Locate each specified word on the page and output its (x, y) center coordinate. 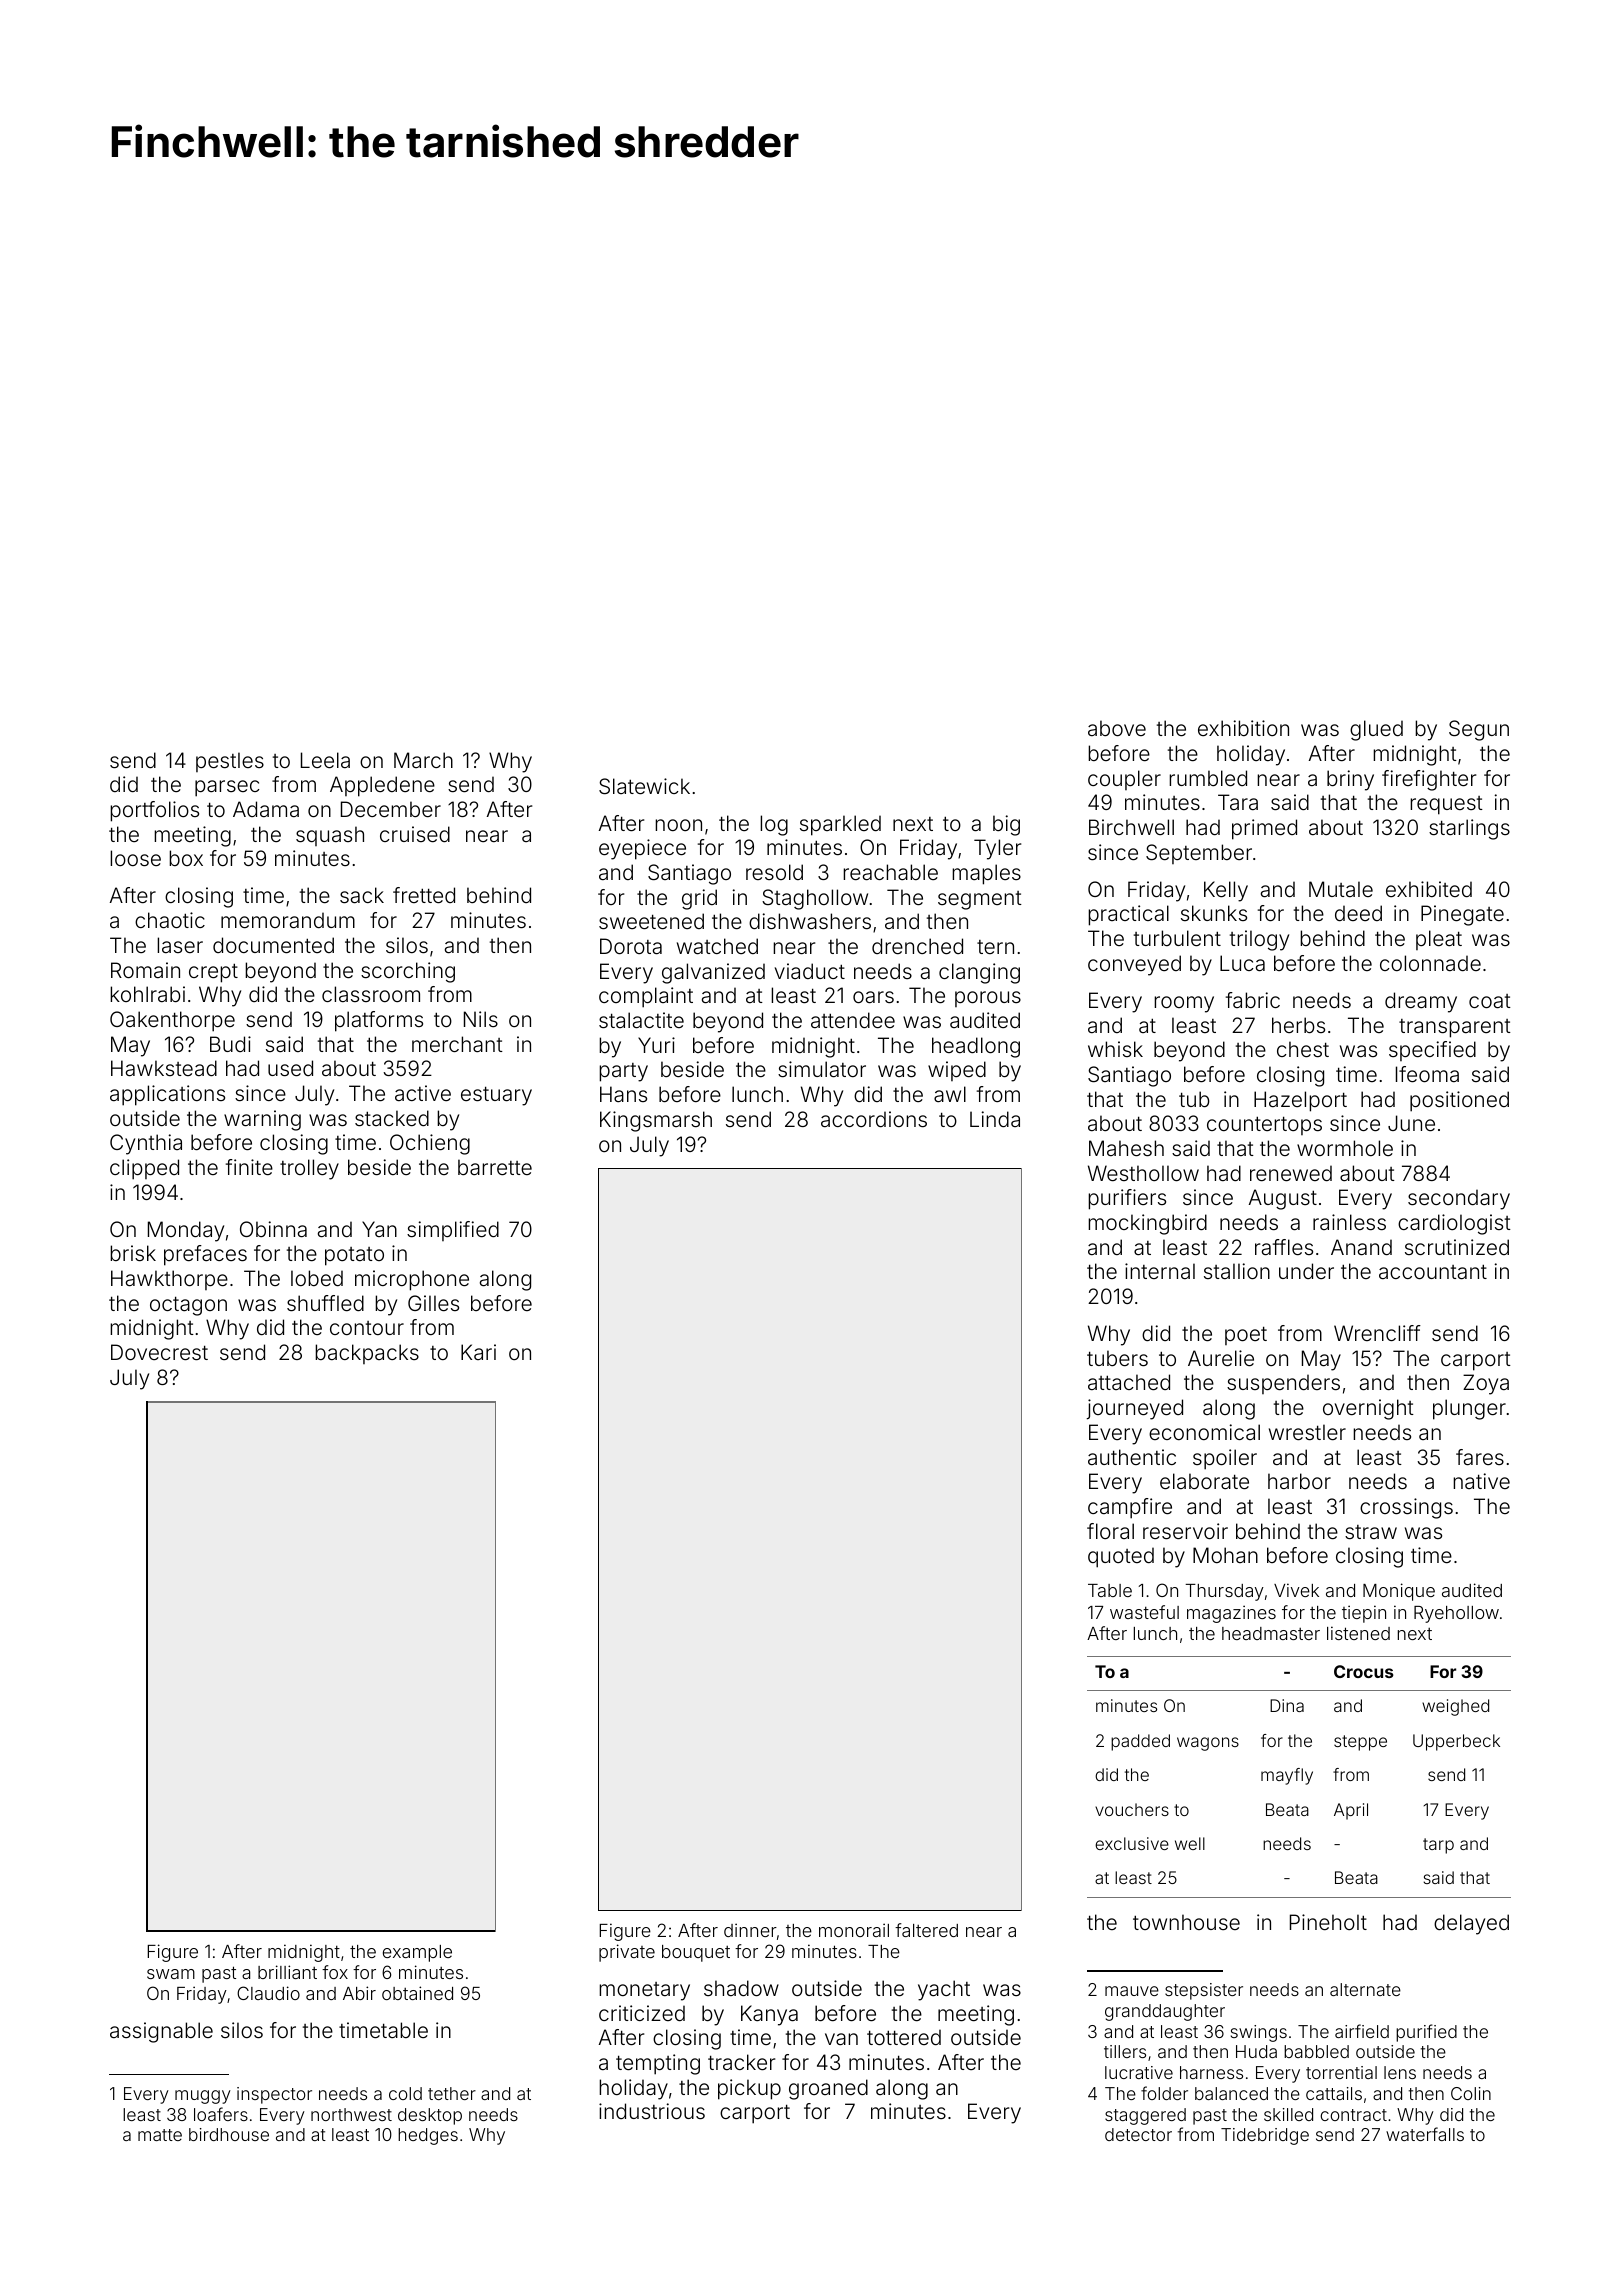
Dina (1287, 1705)
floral (1110, 1531)
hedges (428, 2136)
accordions (874, 1119)
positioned (1459, 1101)
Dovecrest (159, 1352)
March (423, 760)
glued (1376, 730)
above (1117, 728)
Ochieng (430, 1144)
